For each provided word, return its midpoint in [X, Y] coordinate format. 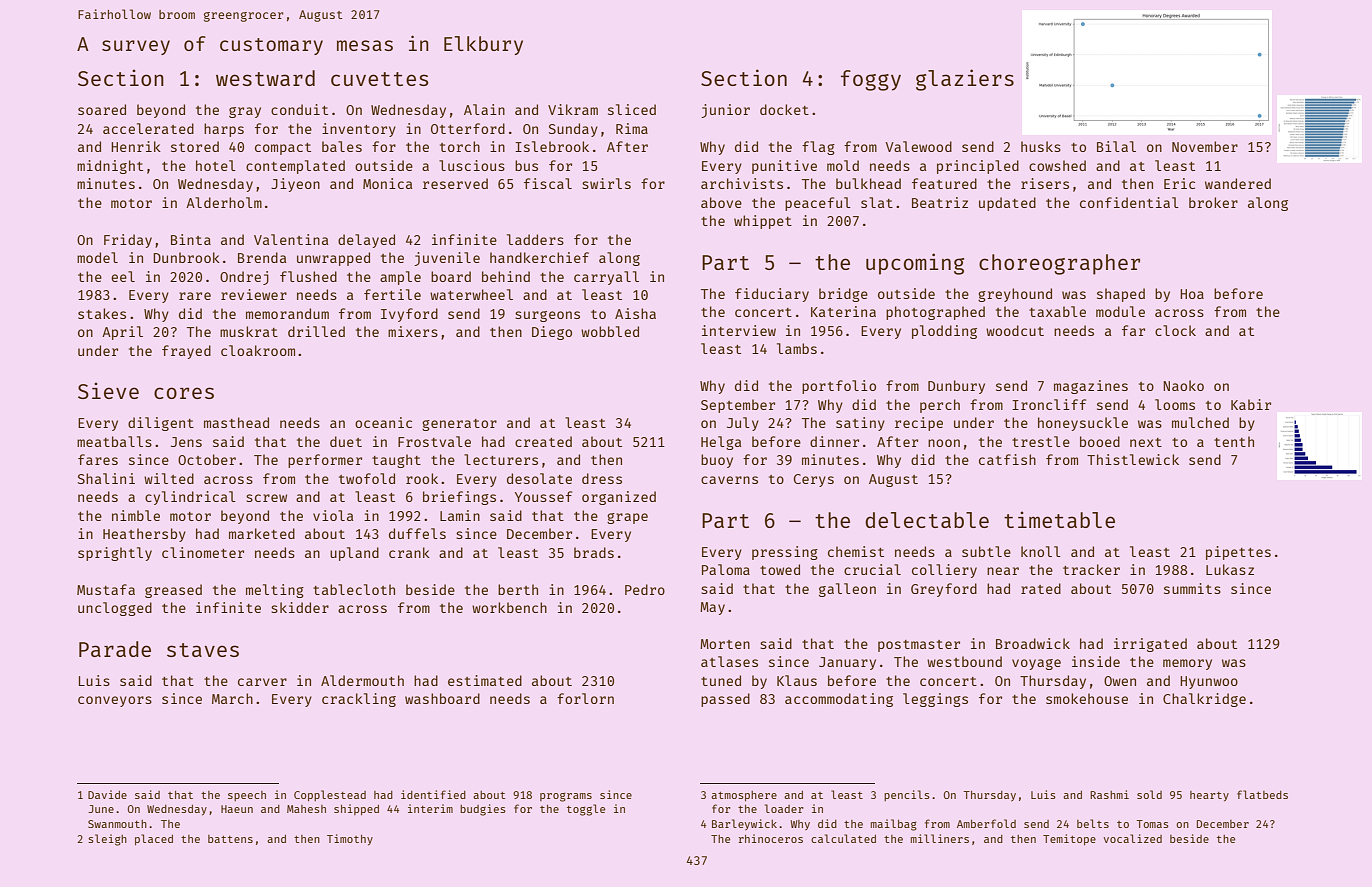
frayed [186, 352]
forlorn [585, 698]
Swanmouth [117, 824]
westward [265, 78]
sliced [632, 109]
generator [459, 425]
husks [1041, 146]
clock [1175, 330]
